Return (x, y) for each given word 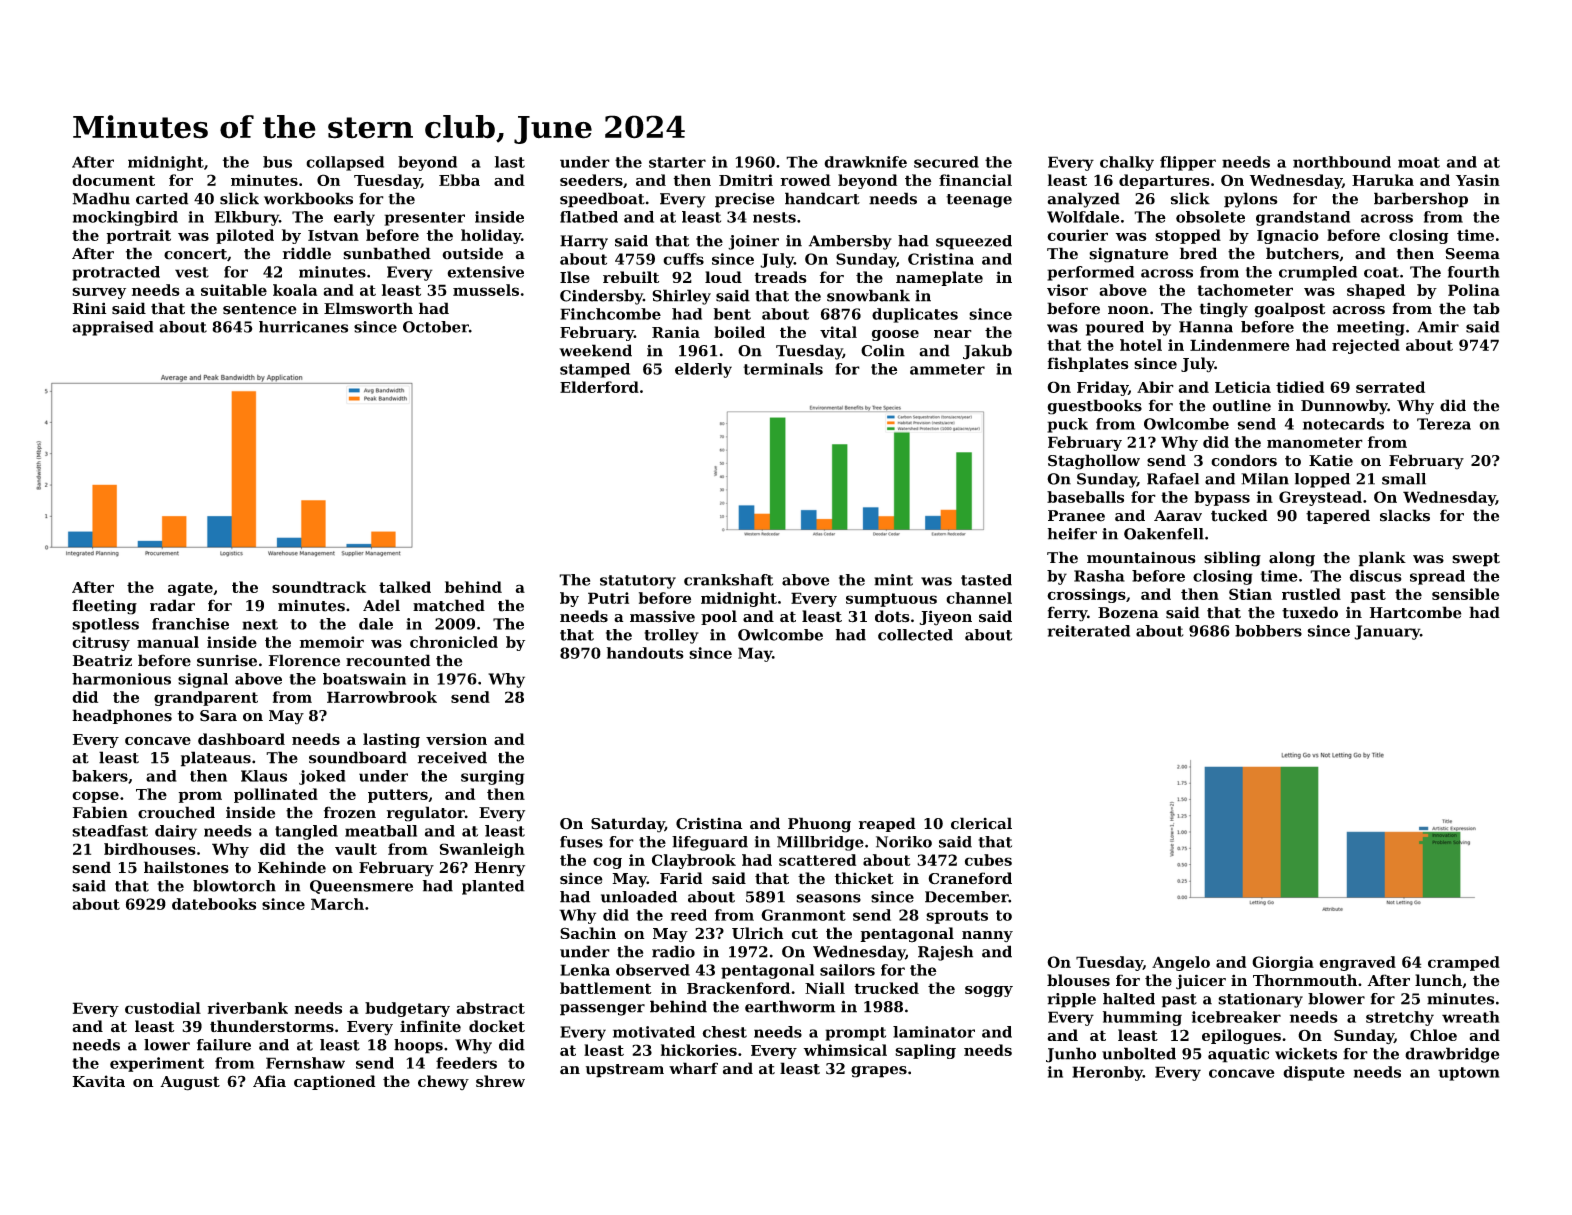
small (1404, 479)
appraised (113, 328)
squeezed (974, 242)
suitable (234, 290)
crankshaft (728, 580)
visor (1067, 290)
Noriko (904, 842)
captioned (335, 1082)
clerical (981, 823)
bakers (100, 776)
